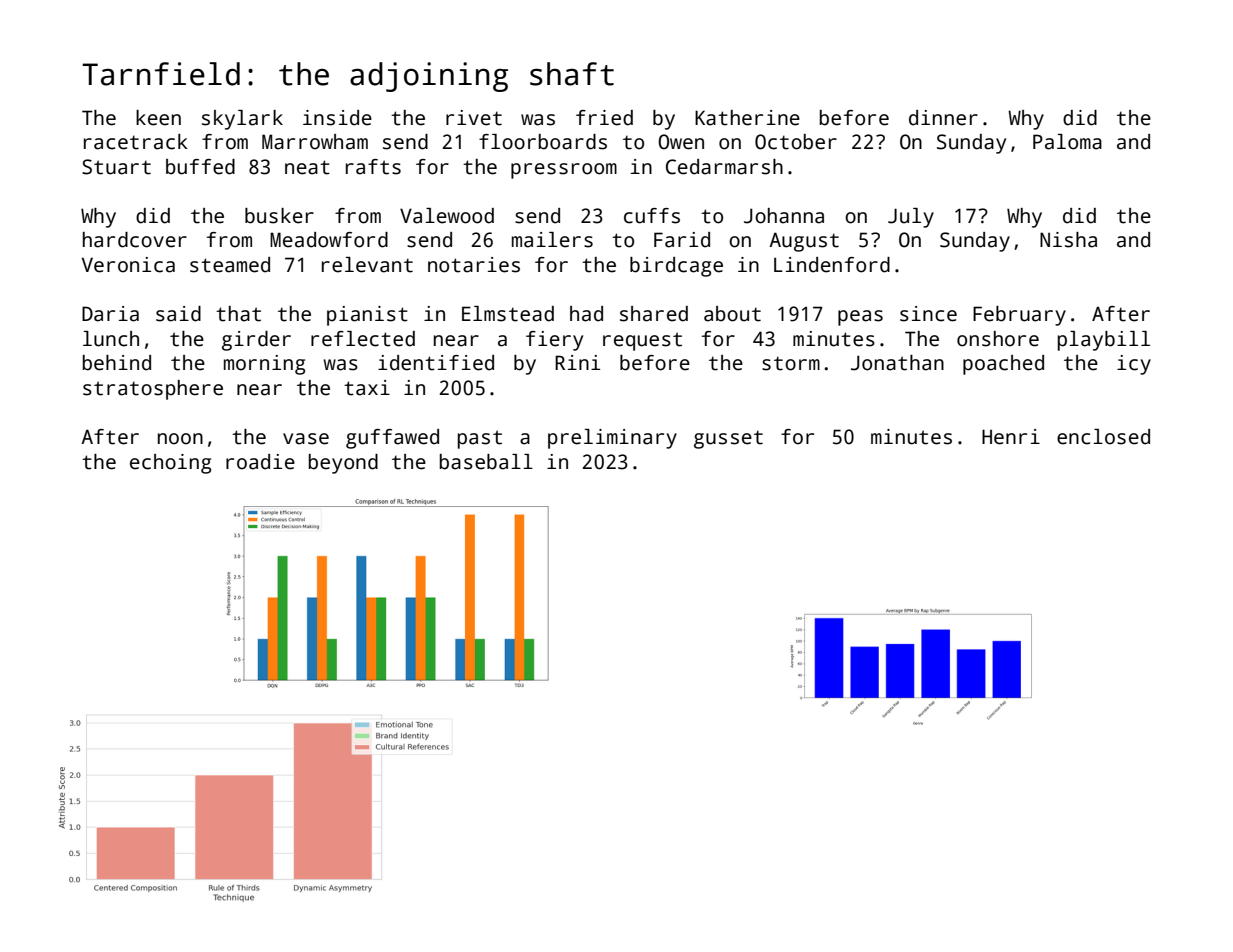 This screenshot has height=952, width=1233. Describe the element at coordinates (943, 118) in the screenshot. I see `dinner` at that location.
